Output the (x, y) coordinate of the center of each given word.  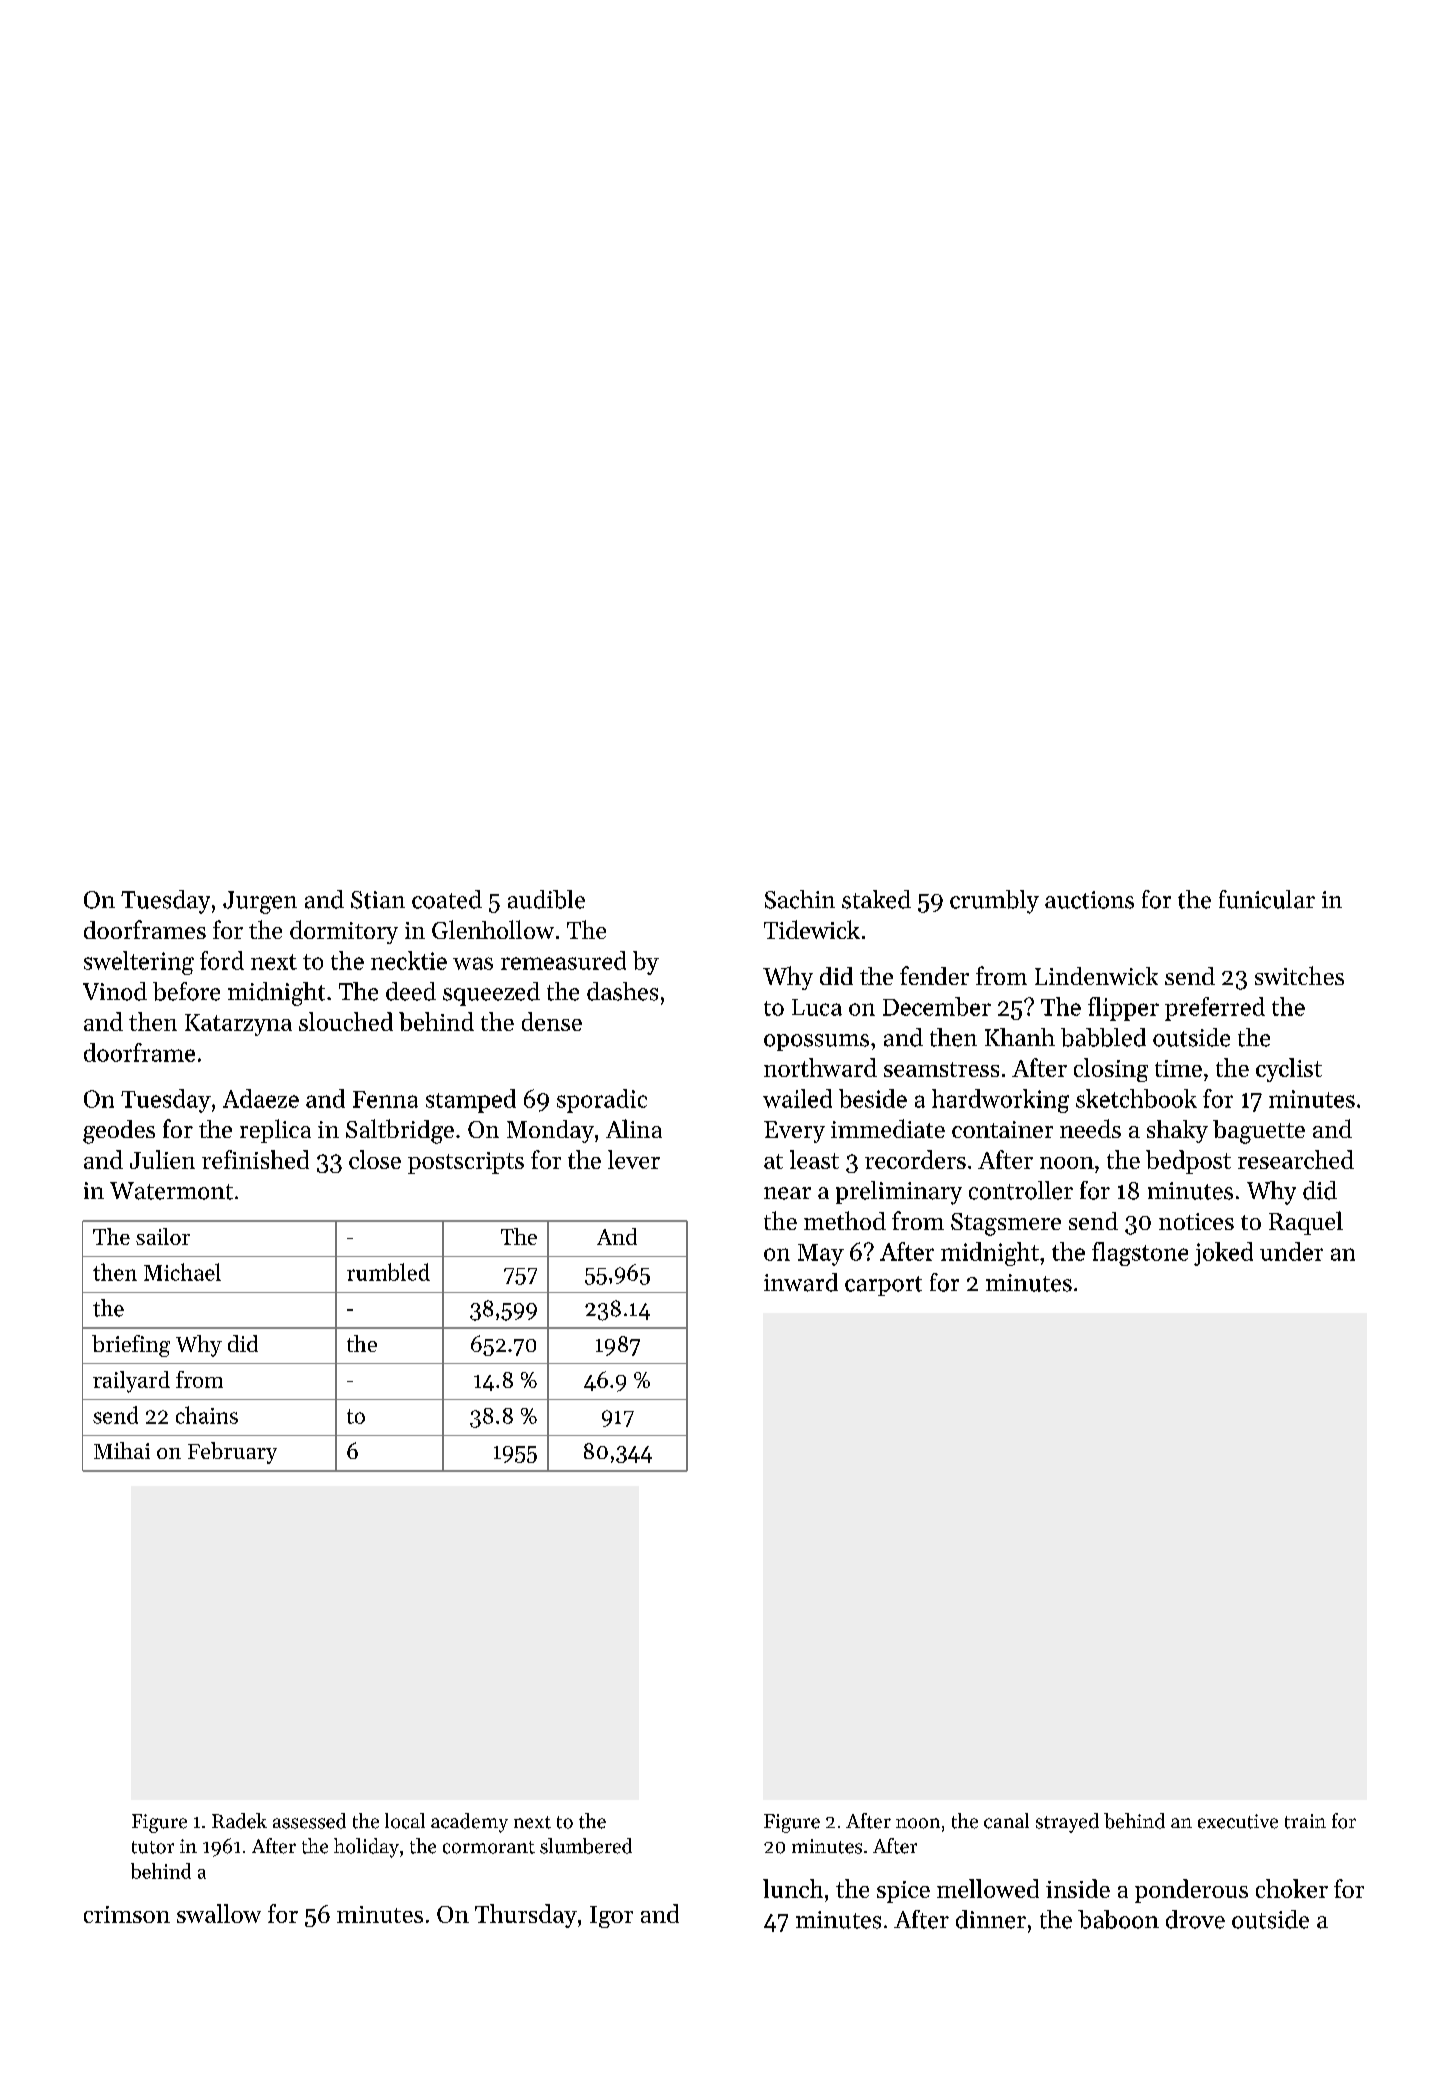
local (405, 1821)
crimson (127, 1914)
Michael (182, 1272)
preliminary (899, 1193)
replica (275, 1131)
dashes (622, 991)
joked (1223, 1254)
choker (1292, 1888)
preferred (1215, 1009)
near (787, 1193)
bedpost (1188, 1162)
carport (883, 1286)
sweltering (139, 963)
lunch (793, 1888)
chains (207, 1415)
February (232, 1453)
